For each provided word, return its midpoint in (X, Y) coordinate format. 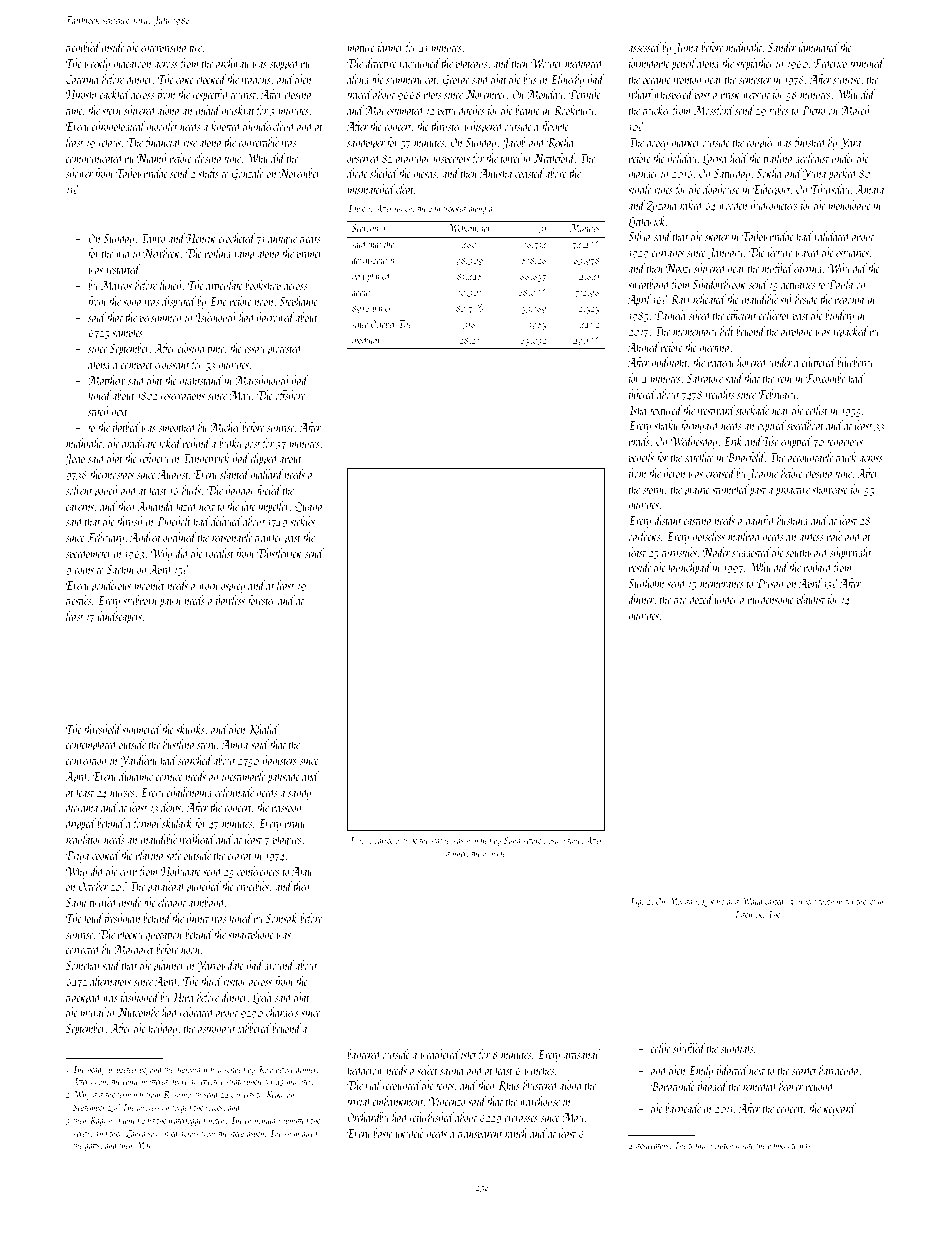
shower (79, 173)
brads (639, 441)
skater (717, 236)
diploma (188, 1070)
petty (446, 113)
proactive (792, 491)
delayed (226, 522)
